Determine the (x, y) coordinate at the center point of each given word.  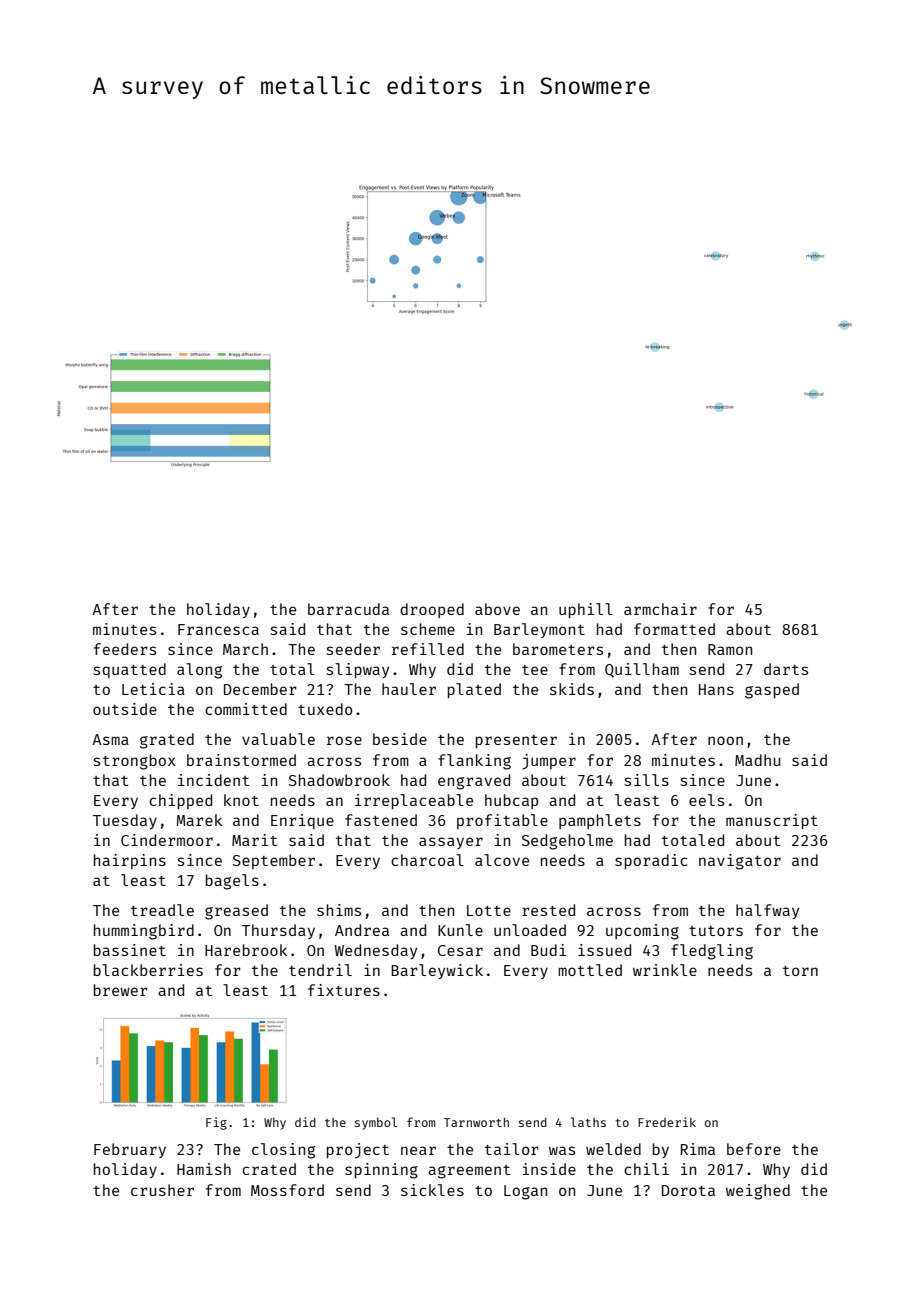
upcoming (642, 932)
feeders (125, 649)
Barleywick (437, 971)
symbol (376, 1123)
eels (706, 800)
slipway (358, 670)
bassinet (130, 950)
